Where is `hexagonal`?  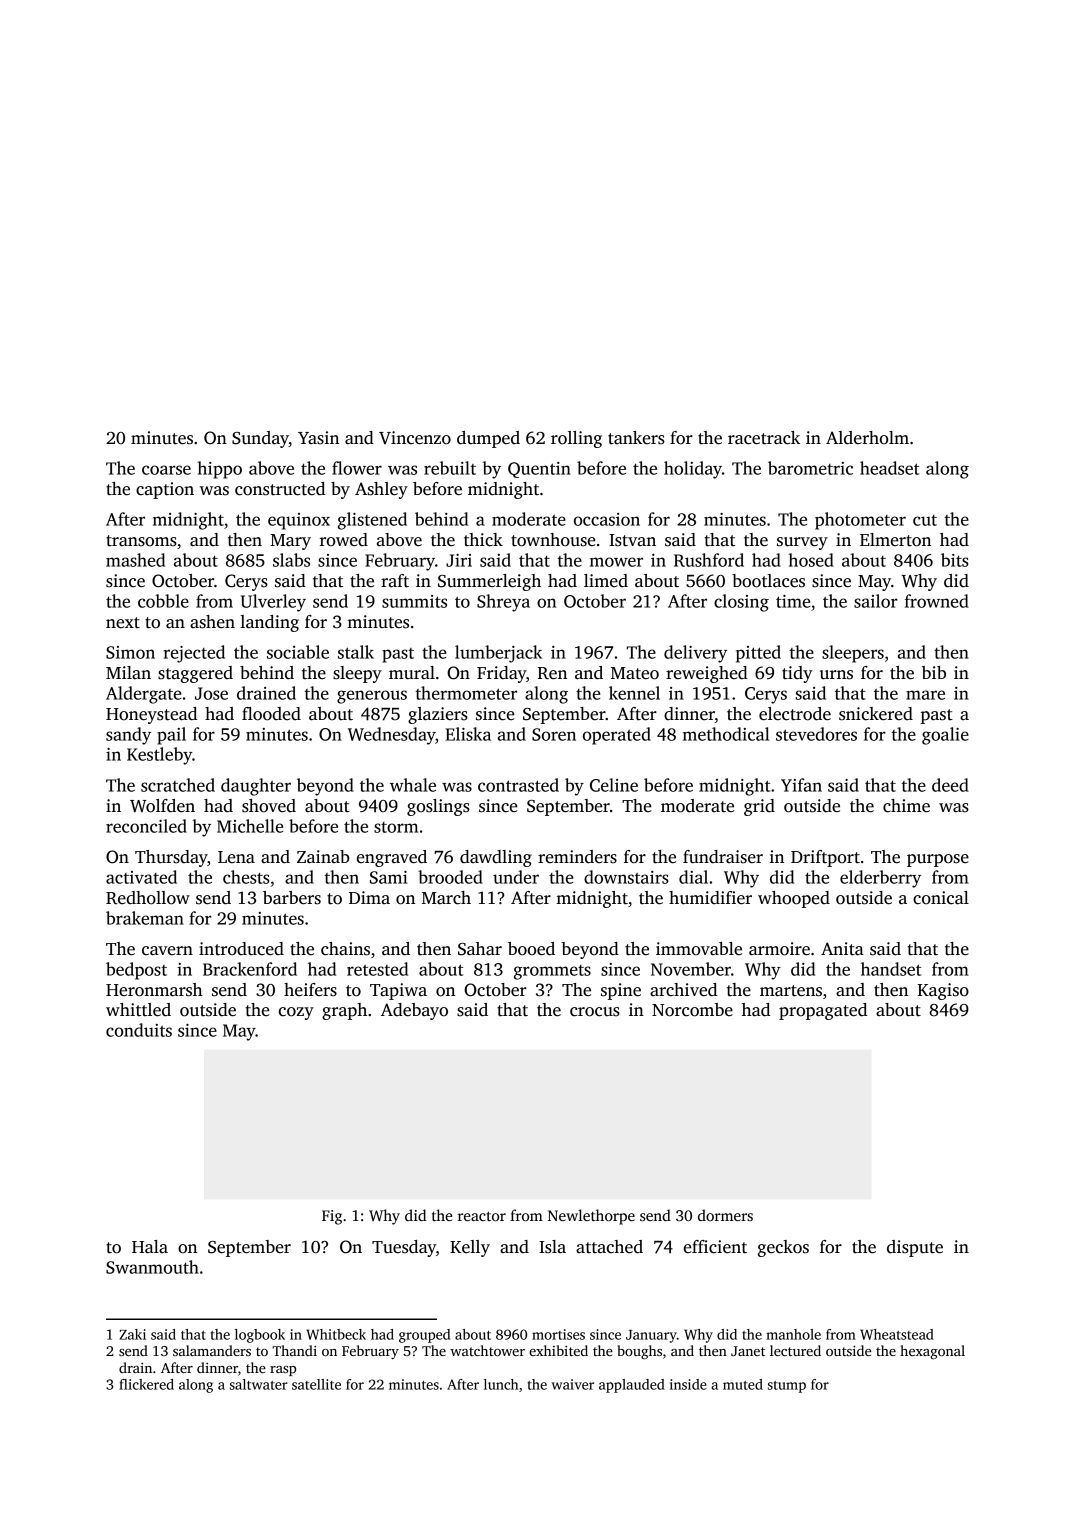
hexagonal is located at coordinates (932, 1352).
